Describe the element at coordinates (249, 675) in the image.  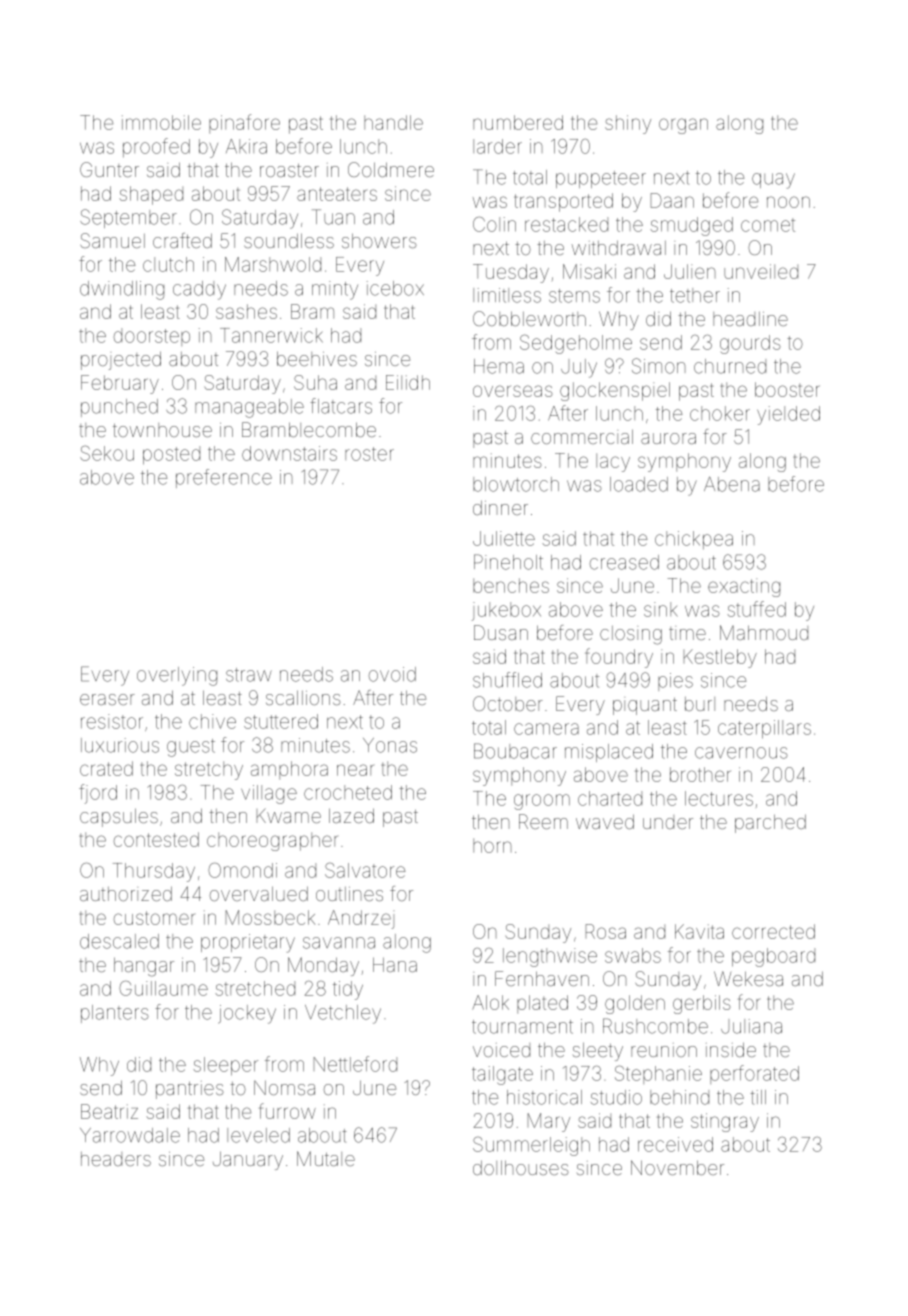
I see `straw` at that location.
